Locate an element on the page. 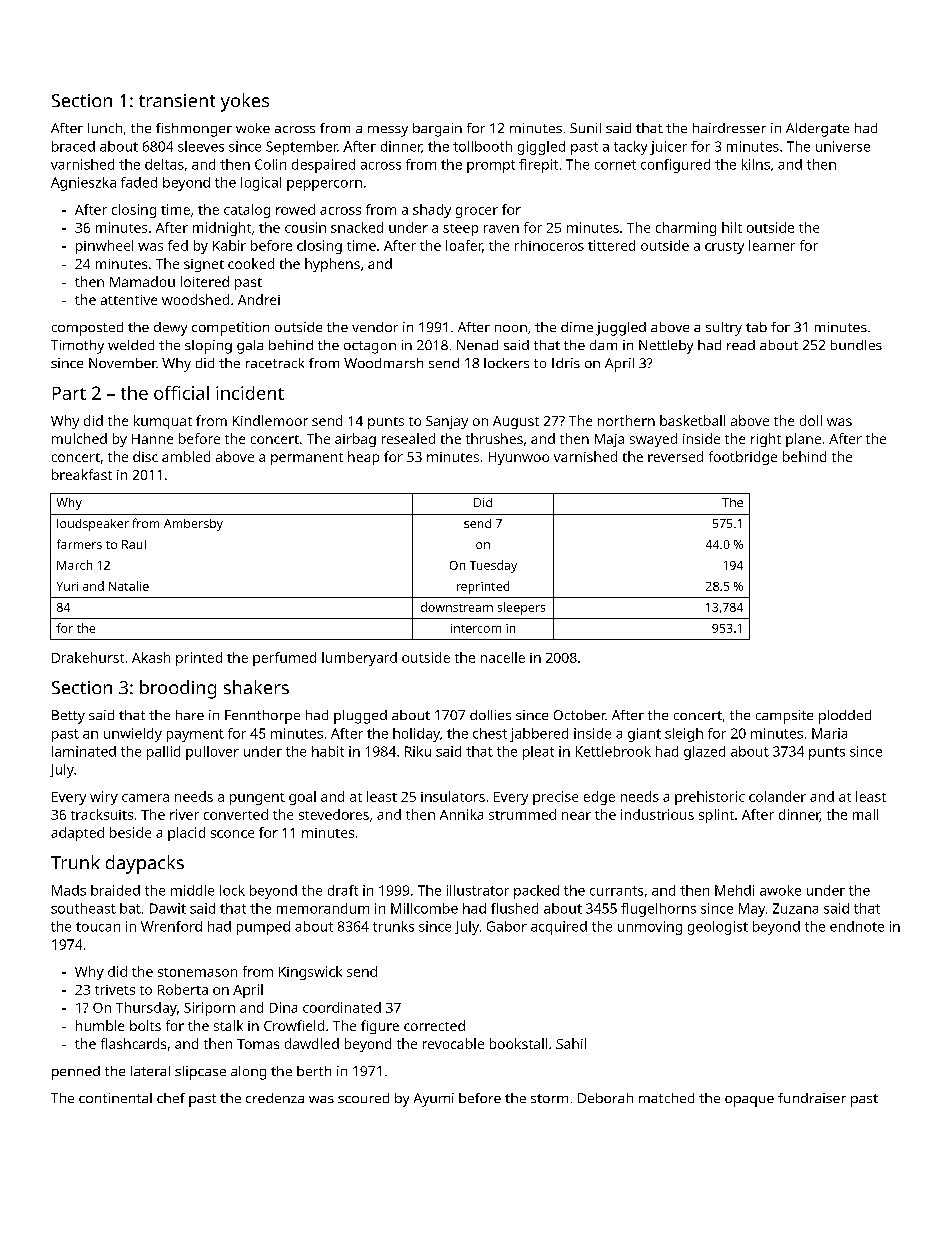 This image has height=1233, width=952. kilns is located at coordinates (756, 164).
